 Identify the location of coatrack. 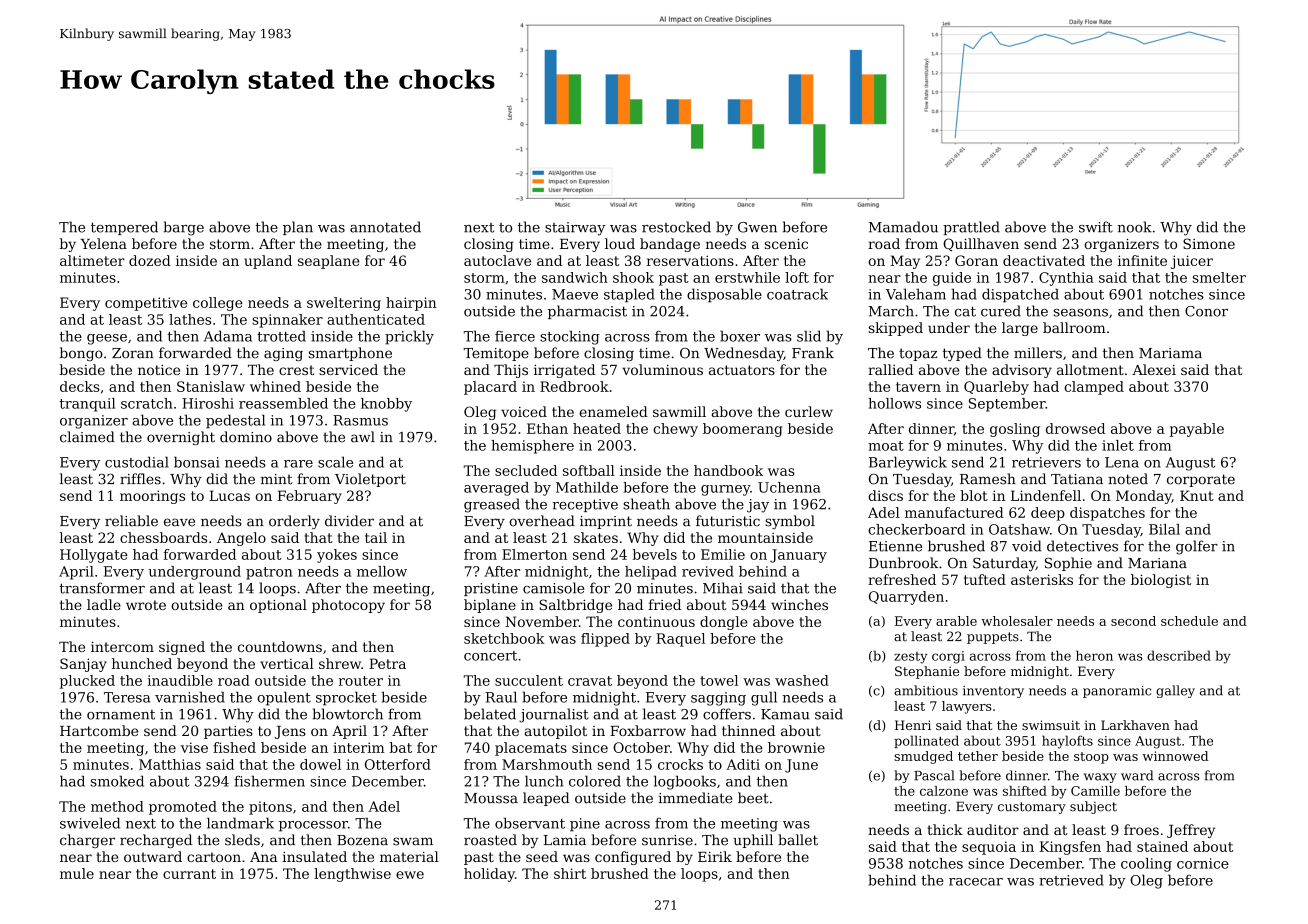
(797, 294).
